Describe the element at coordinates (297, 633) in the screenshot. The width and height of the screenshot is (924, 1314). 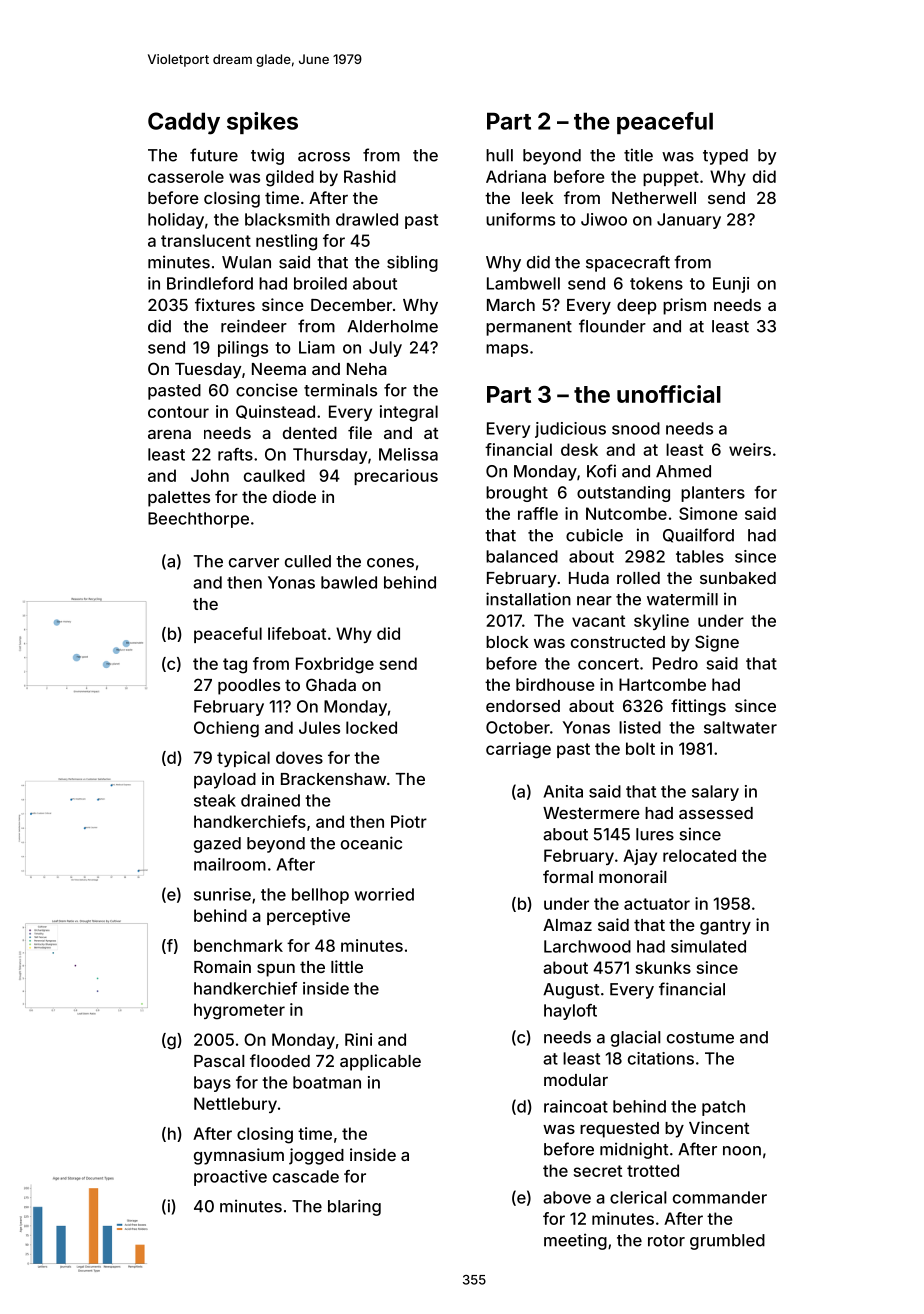
I see `lifeboat` at that location.
